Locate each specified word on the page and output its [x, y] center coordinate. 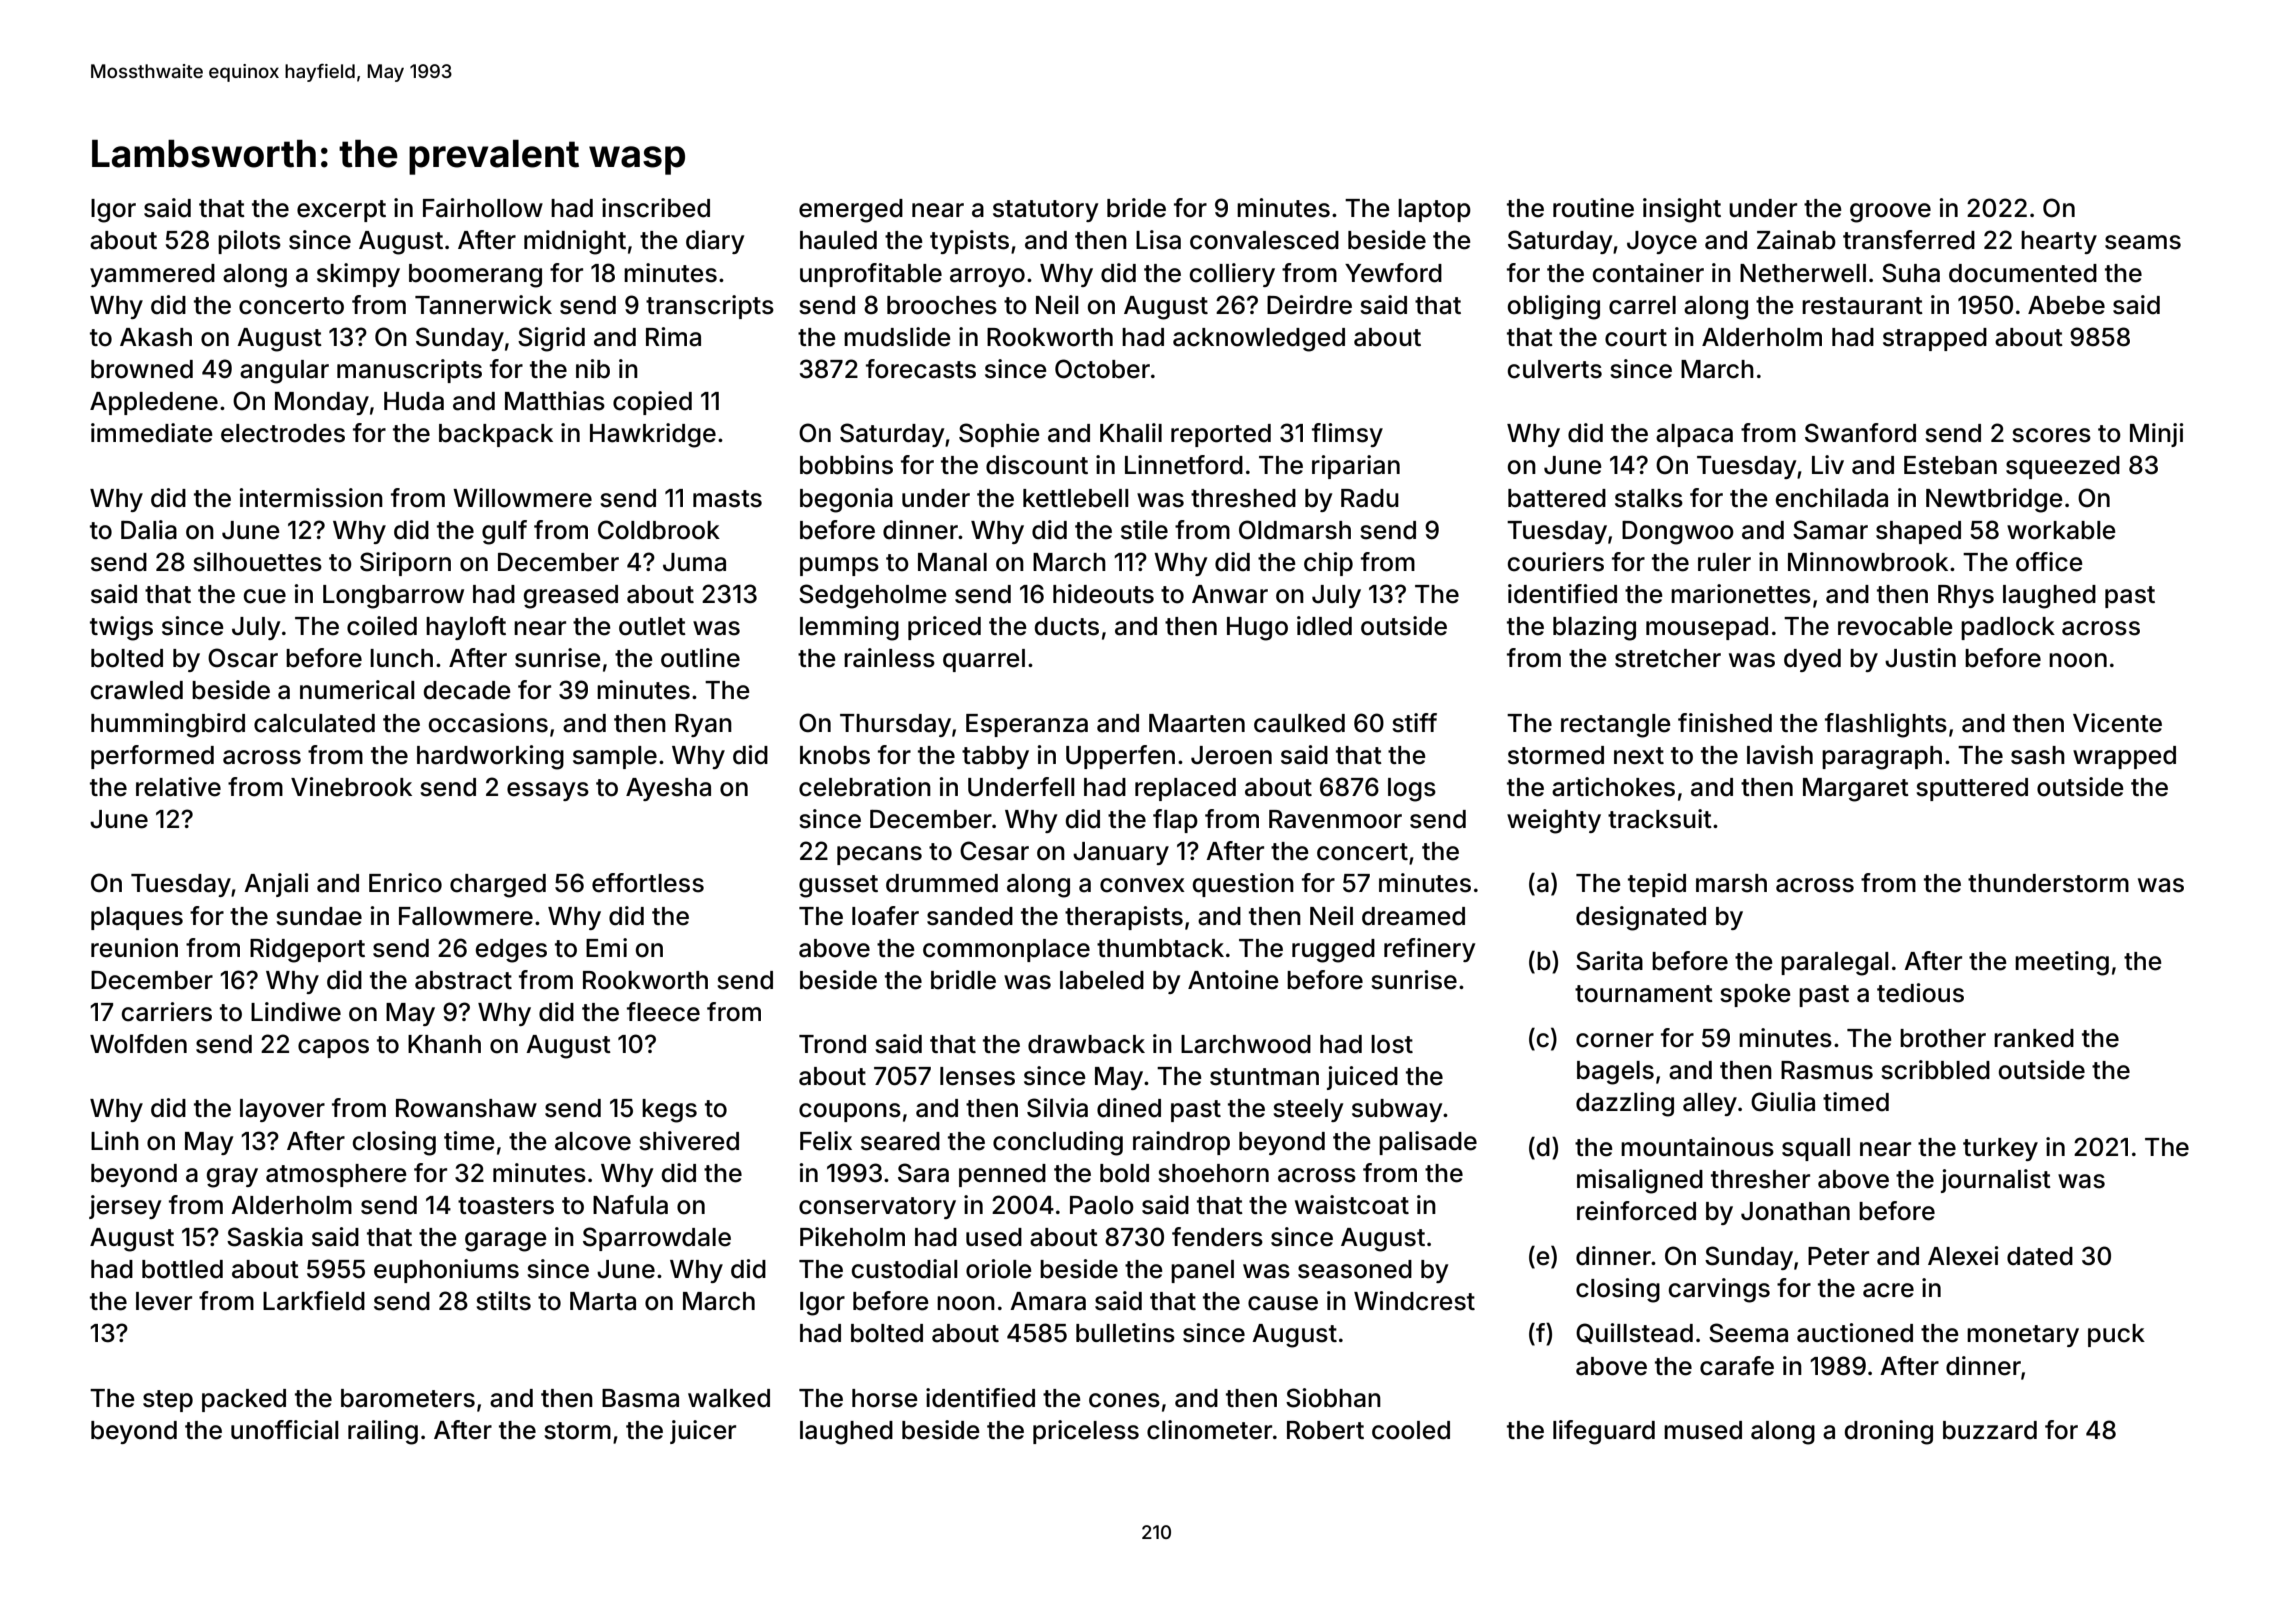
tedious [1920, 993]
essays [548, 791]
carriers [167, 1012]
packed [244, 1400]
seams [2143, 242]
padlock [2008, 628]
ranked [2034, 1038]
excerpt [341, 211]
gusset [838, 886]
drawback [1086, 1044]
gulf [504, 532]
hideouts [1103, 594]
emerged [851, 211]
